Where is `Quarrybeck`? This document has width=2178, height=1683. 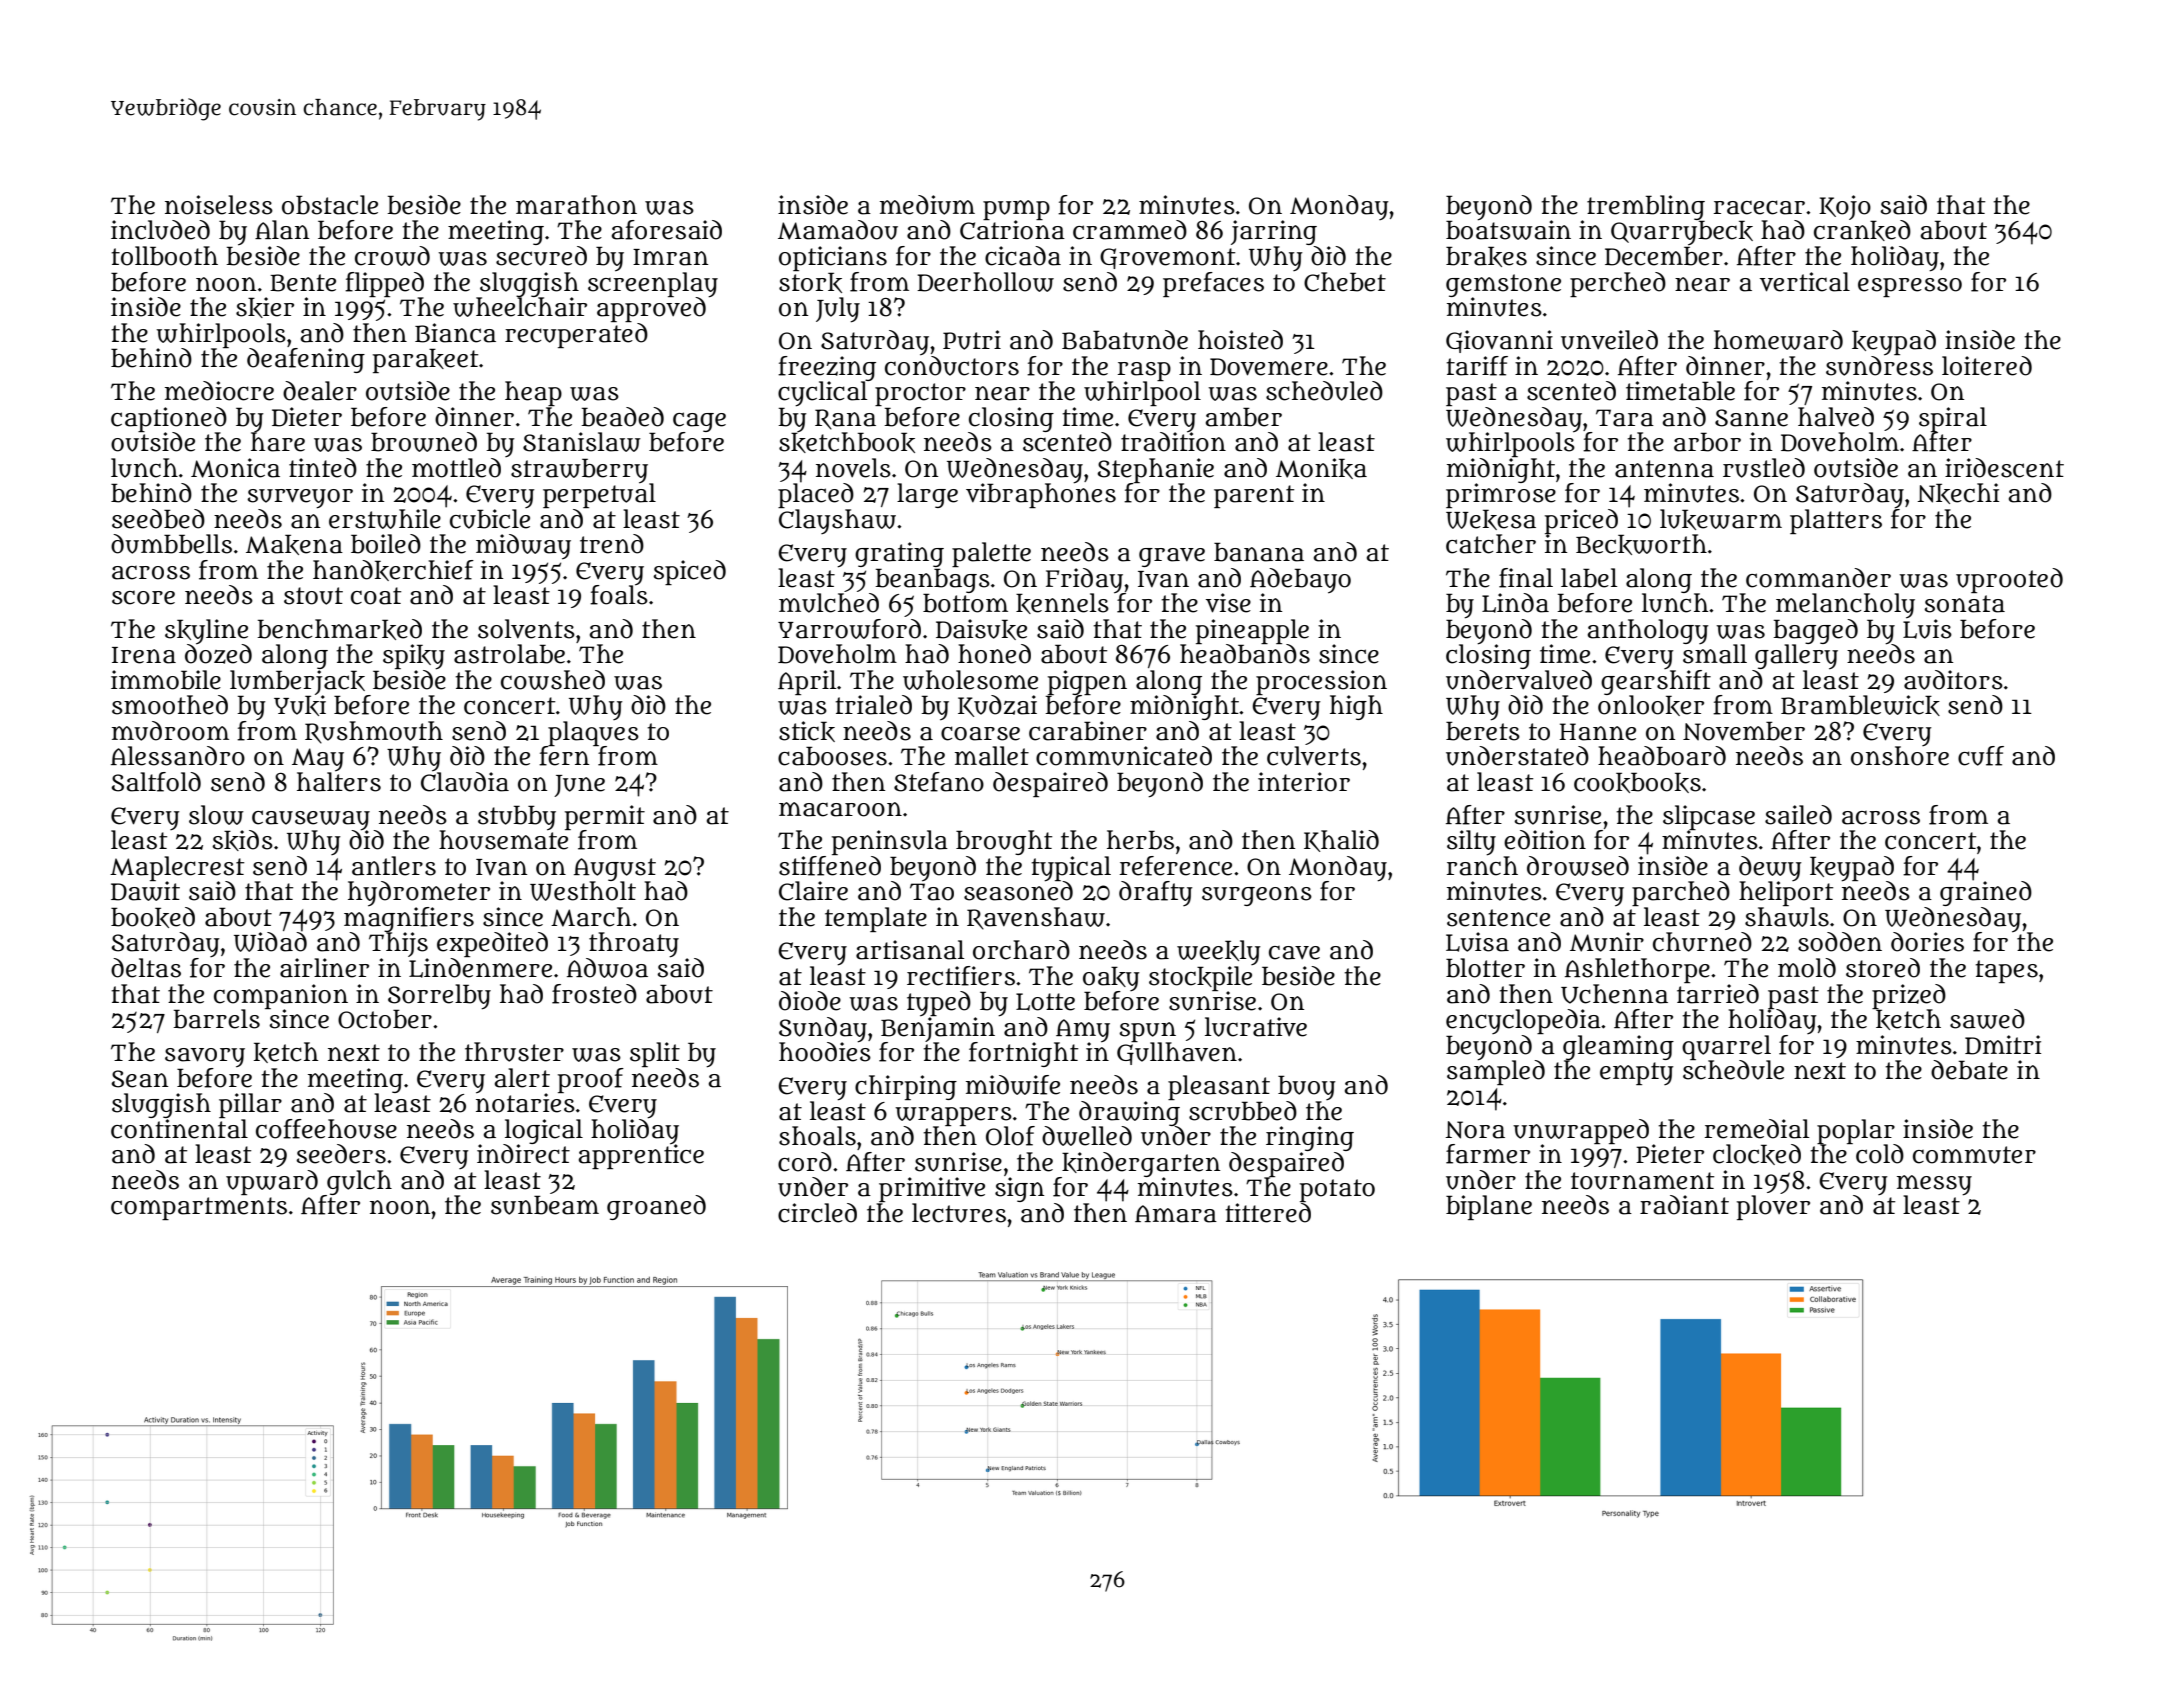 Quarrybeck is located at coordinates (1682, 233).
